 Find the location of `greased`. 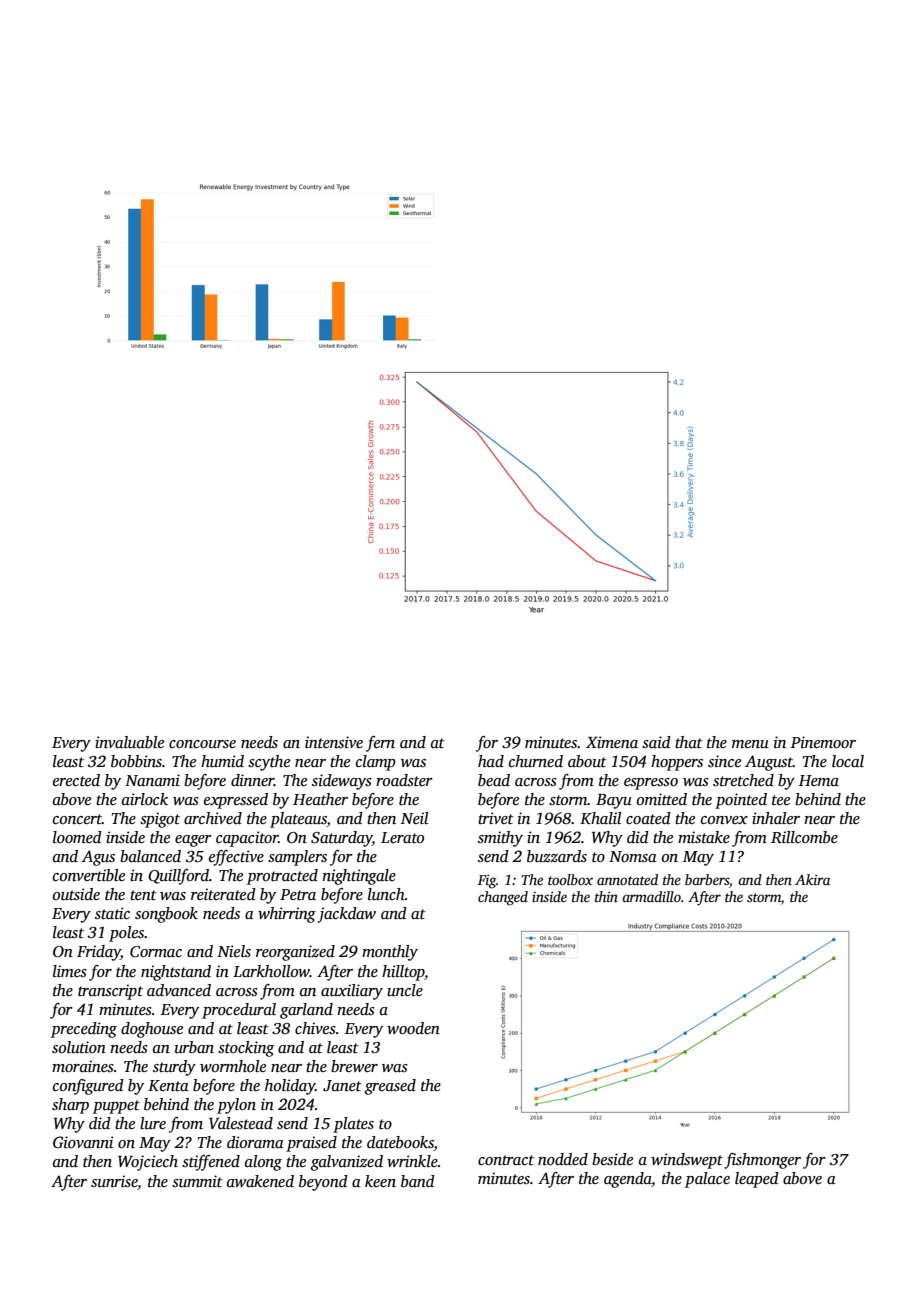

greased is located at coordinates (390, 1087).
